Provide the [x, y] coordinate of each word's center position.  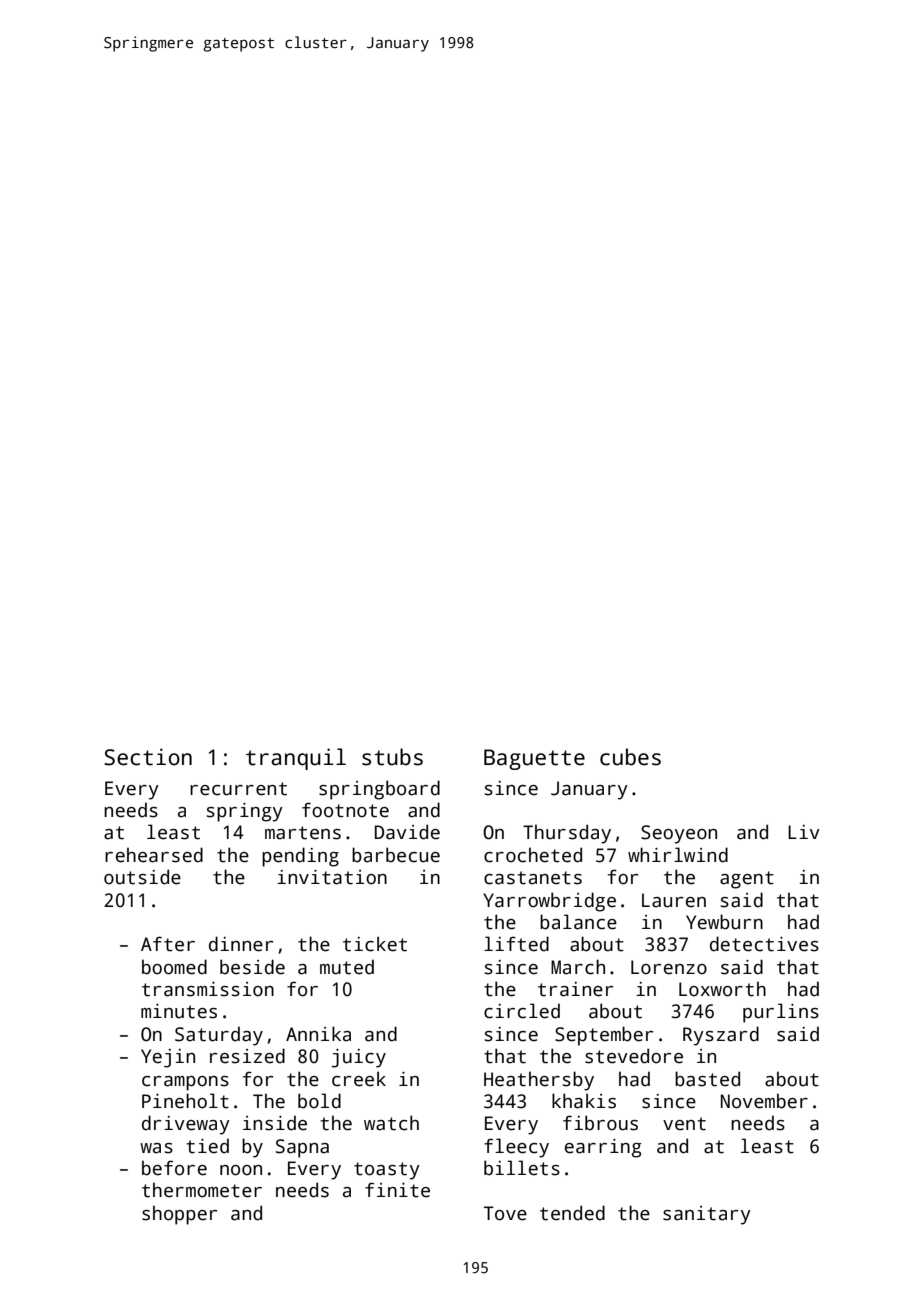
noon [241, 1170]
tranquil [296, 759]
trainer [575, 989]
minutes [179, 1011]
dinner [241, 944]
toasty [387, 1171]
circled [522, 1011]
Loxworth [722, 989]
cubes [630, 757]
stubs [392, 757]
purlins [781, 1013]
